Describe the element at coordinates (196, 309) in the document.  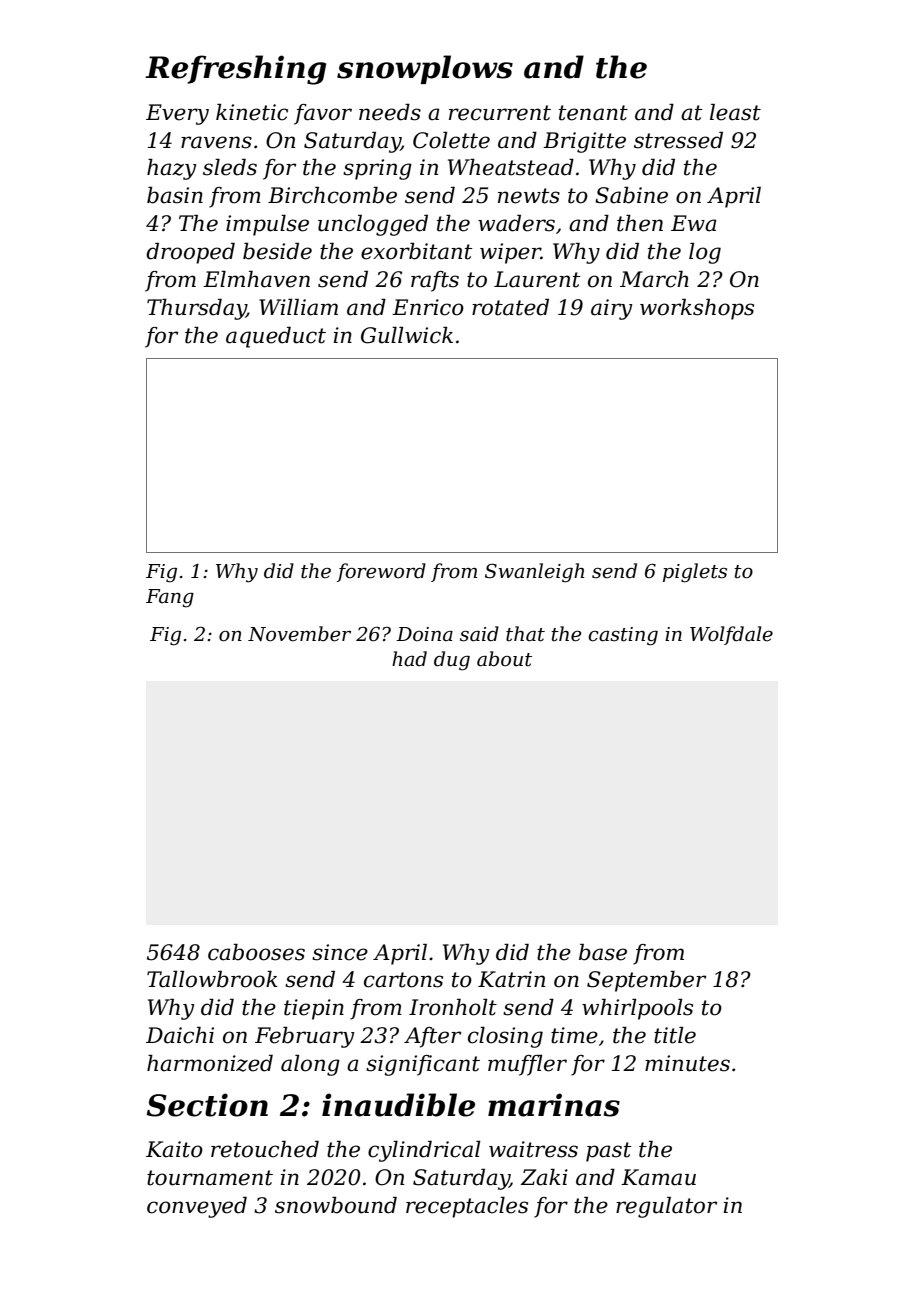
I see `Thursday` at that location.
